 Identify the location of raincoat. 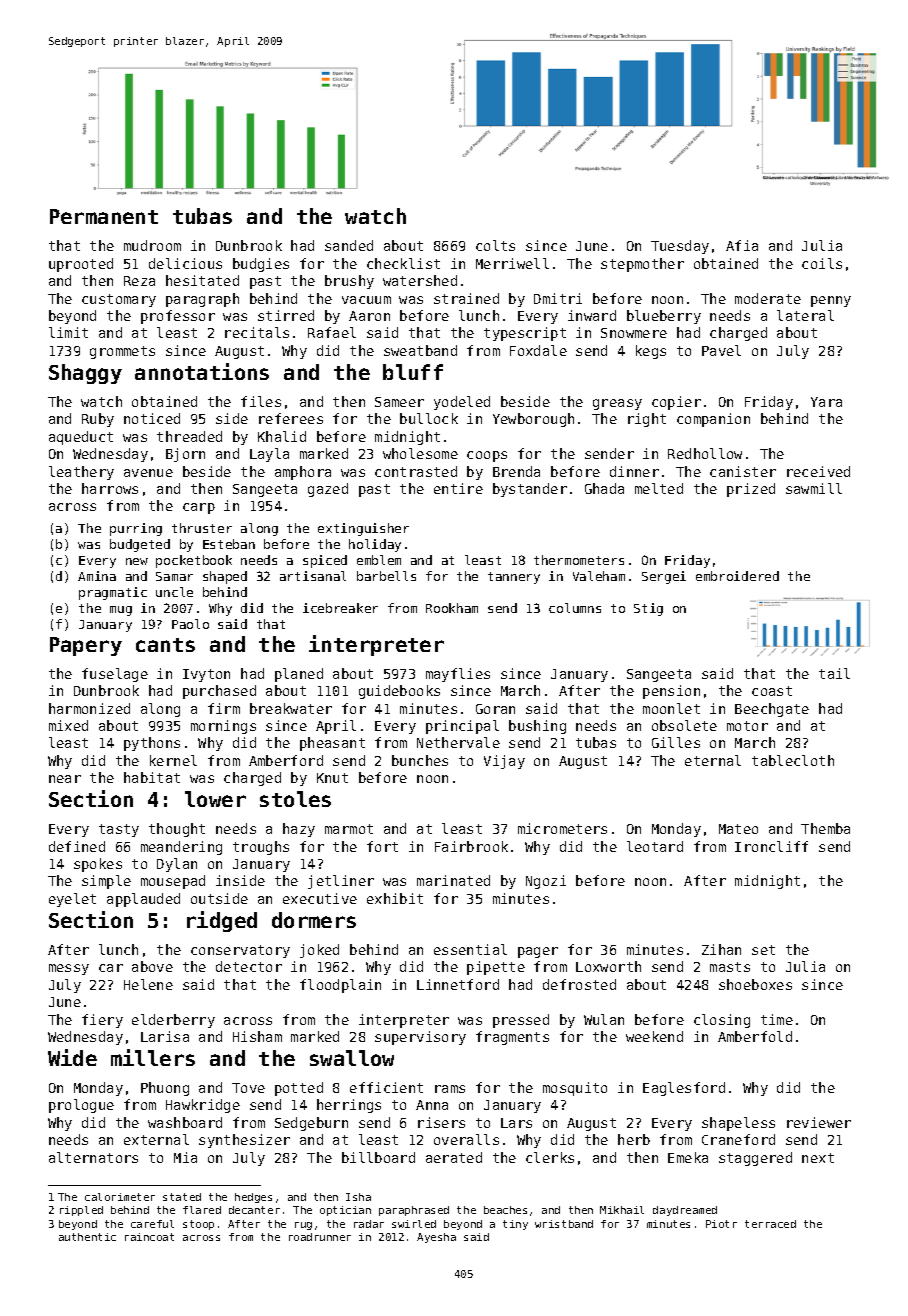
(149, 1237).
